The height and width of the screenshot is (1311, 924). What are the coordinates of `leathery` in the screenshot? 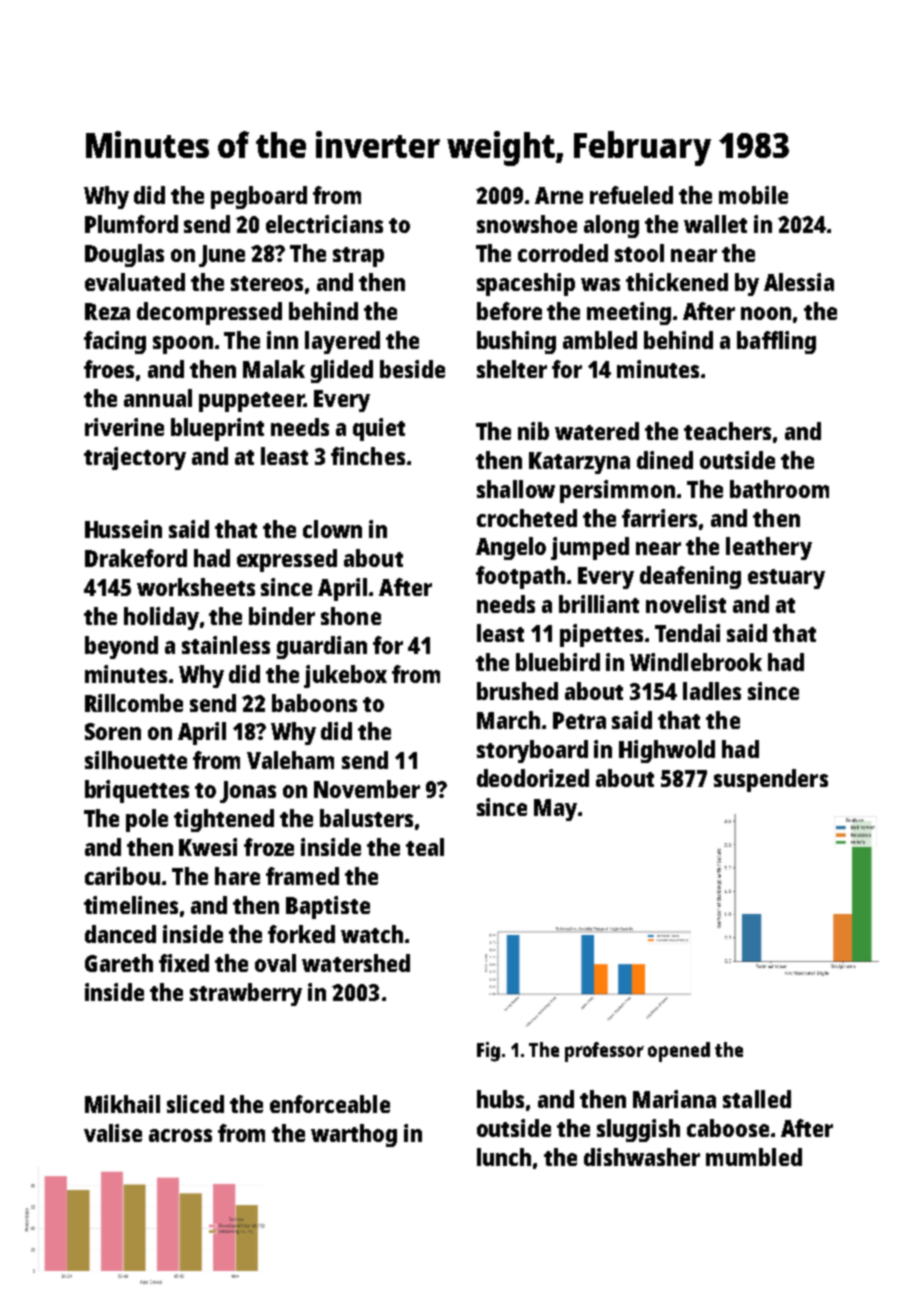 It's located at (769, 548).
